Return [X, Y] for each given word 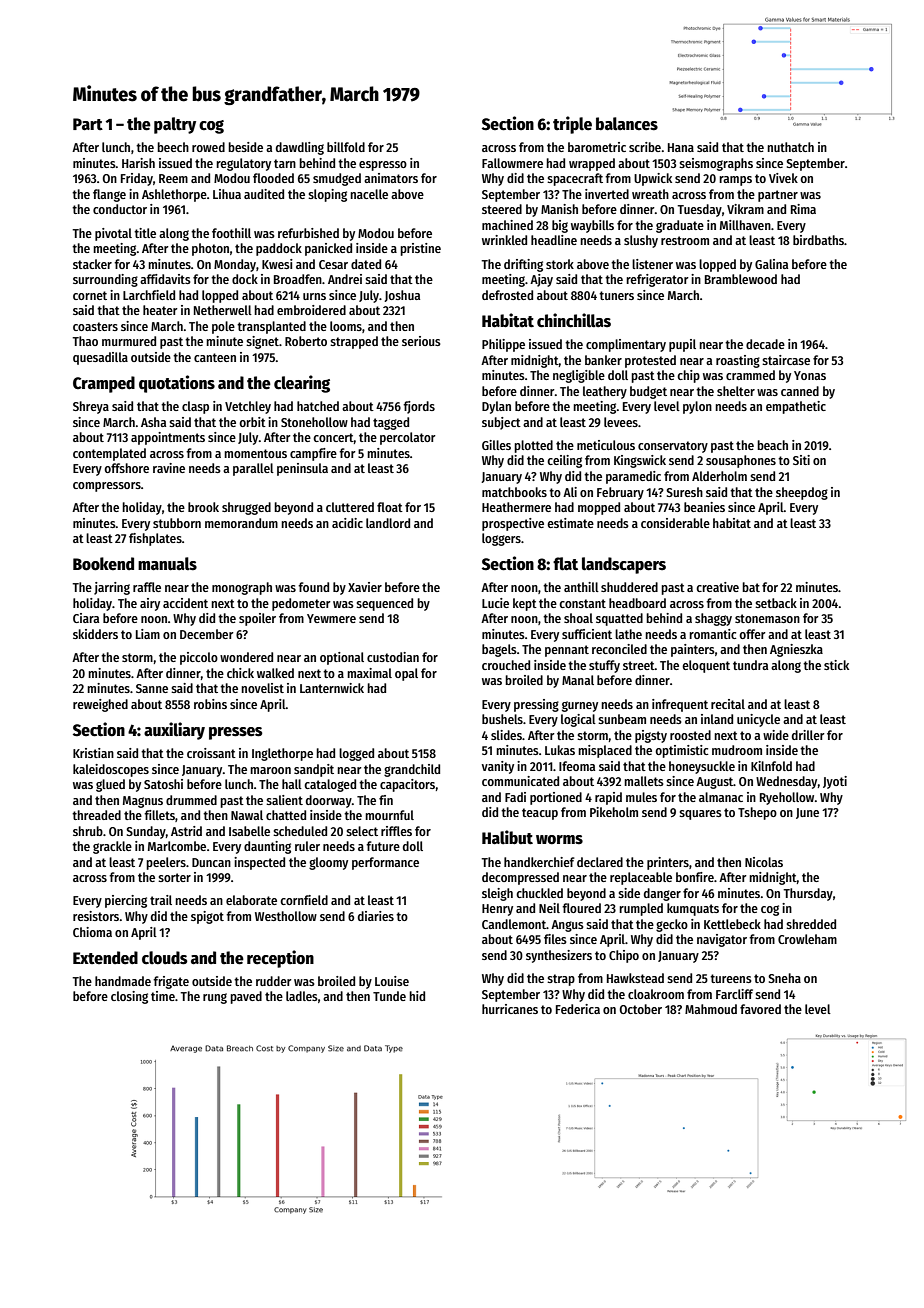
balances [627, 124]
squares [700, 815]
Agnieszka [796, 650]
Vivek [783, 178]
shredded [811, 924]
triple [572, 125]
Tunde [389, 996]
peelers [166, 863]
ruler [307, 846]
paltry [175, 125]
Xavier [365, 587]
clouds [164, 958]
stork [560, 264]
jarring [112, 588]
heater [160, 310]
